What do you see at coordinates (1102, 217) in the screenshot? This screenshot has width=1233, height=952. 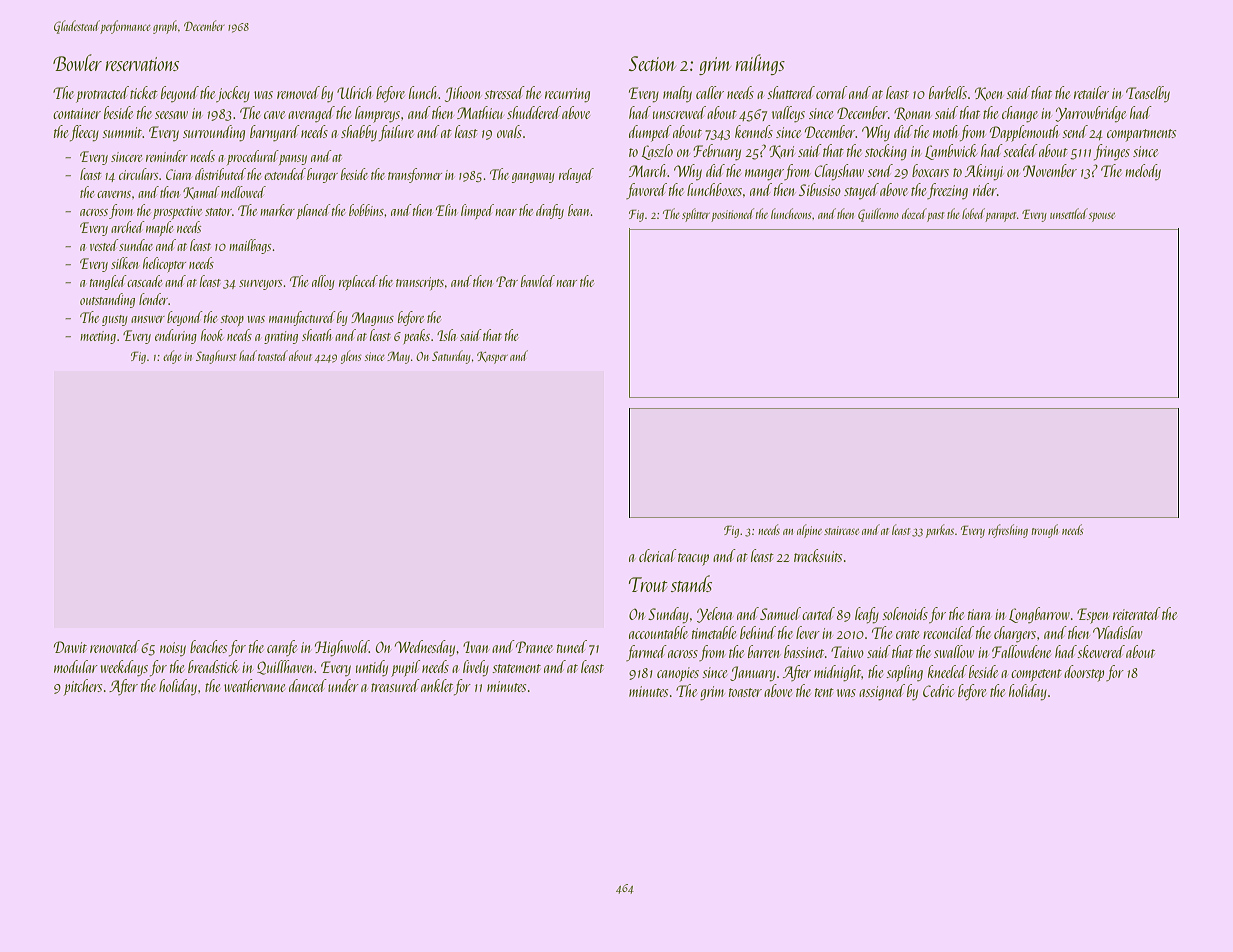 I see `spouse` at bounding box center [1102, 217].
